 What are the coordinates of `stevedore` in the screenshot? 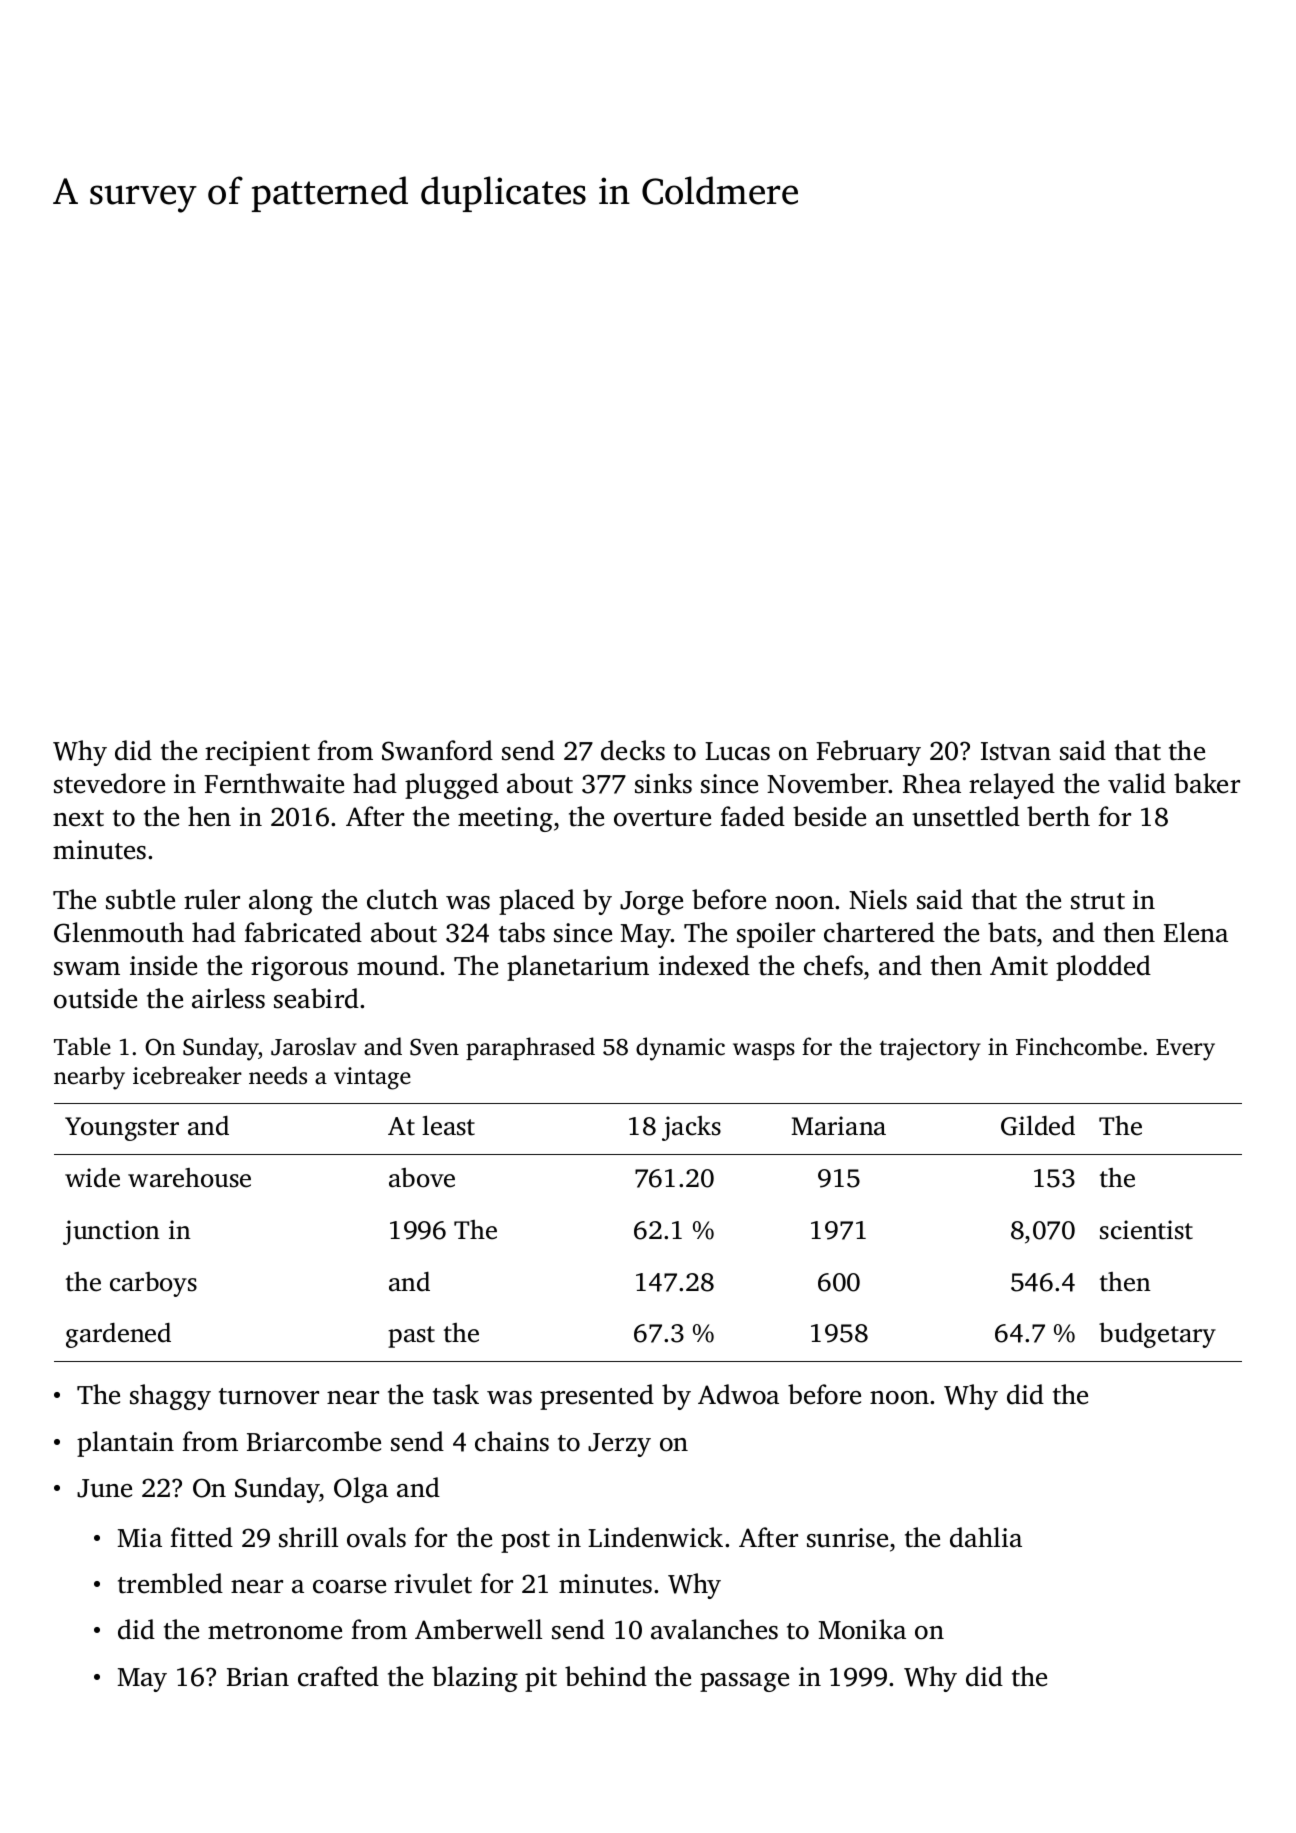 It's located at (109, 783).
